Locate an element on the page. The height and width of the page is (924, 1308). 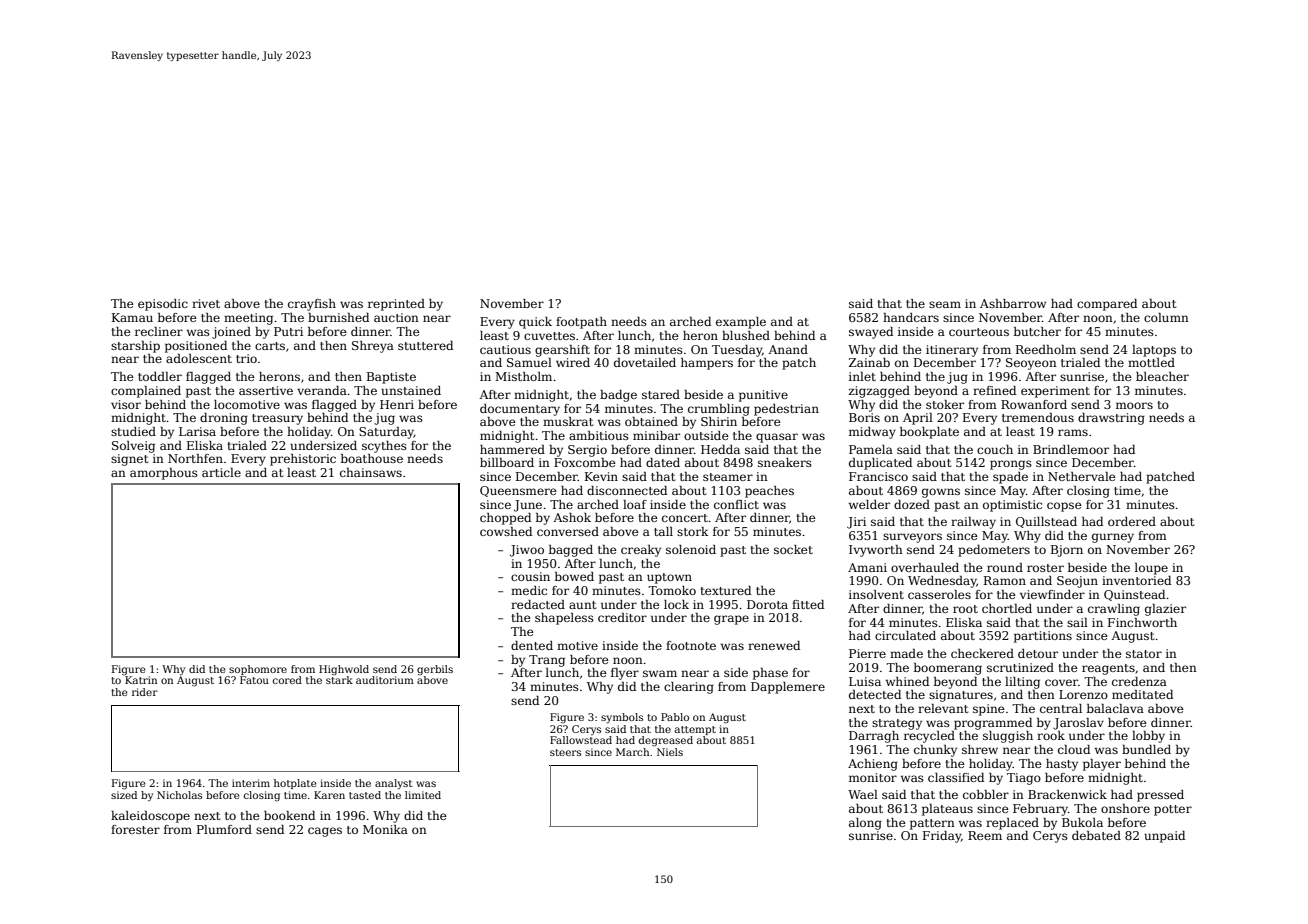
example is located at coordinates (741, 323).
